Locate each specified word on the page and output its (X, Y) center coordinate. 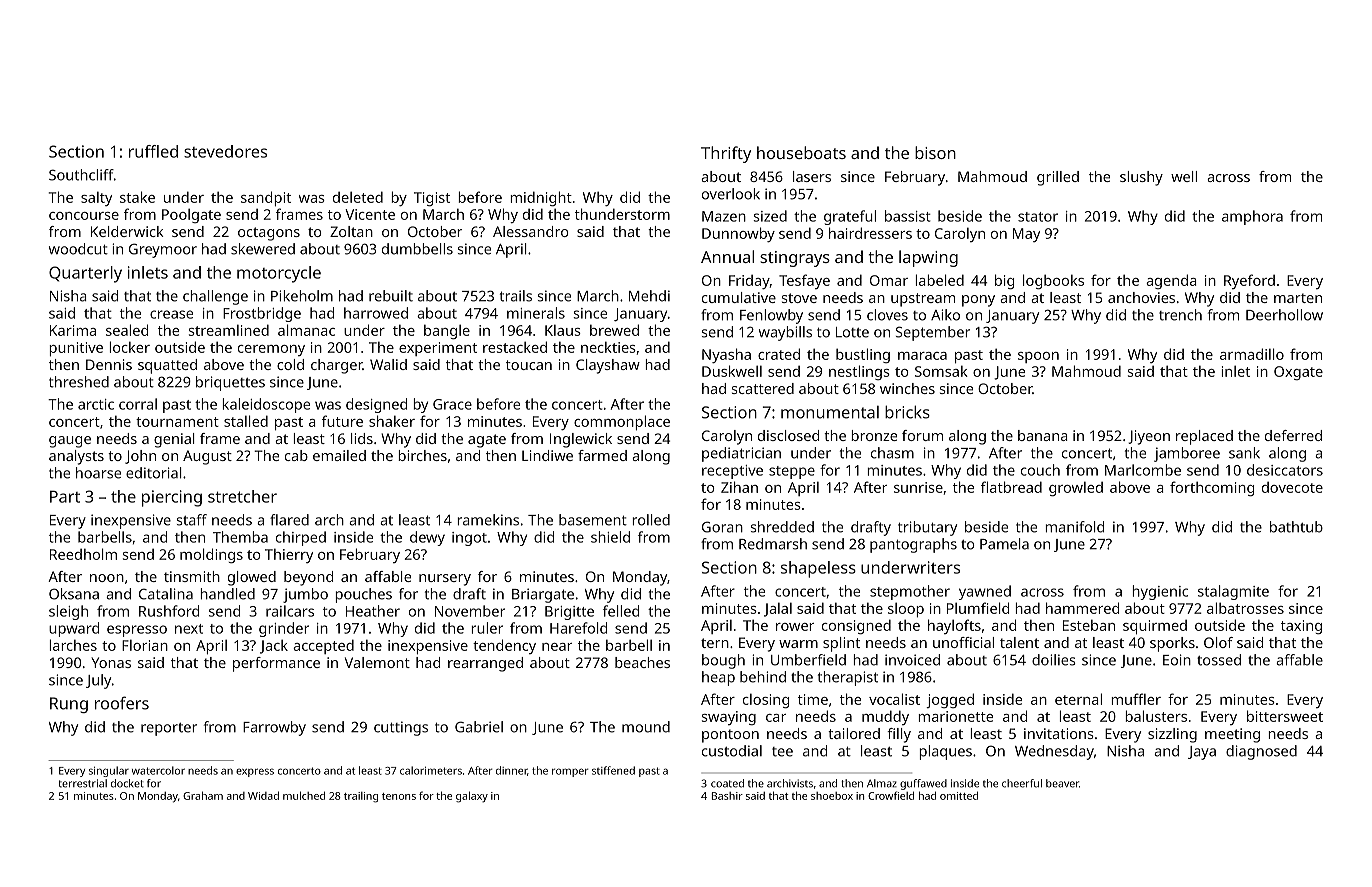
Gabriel (479, 727)
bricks (907, 412)
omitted (959, 795)
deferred (1293, 435)
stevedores (225, 151)
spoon (1038, 357)
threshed (79, 382)
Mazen (724, 216)
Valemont (377, 662)
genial (174, 440)
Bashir (727, 796)
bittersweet (1285, 716)
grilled (1058, 178)
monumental (830, 412)
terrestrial (83, 783)
